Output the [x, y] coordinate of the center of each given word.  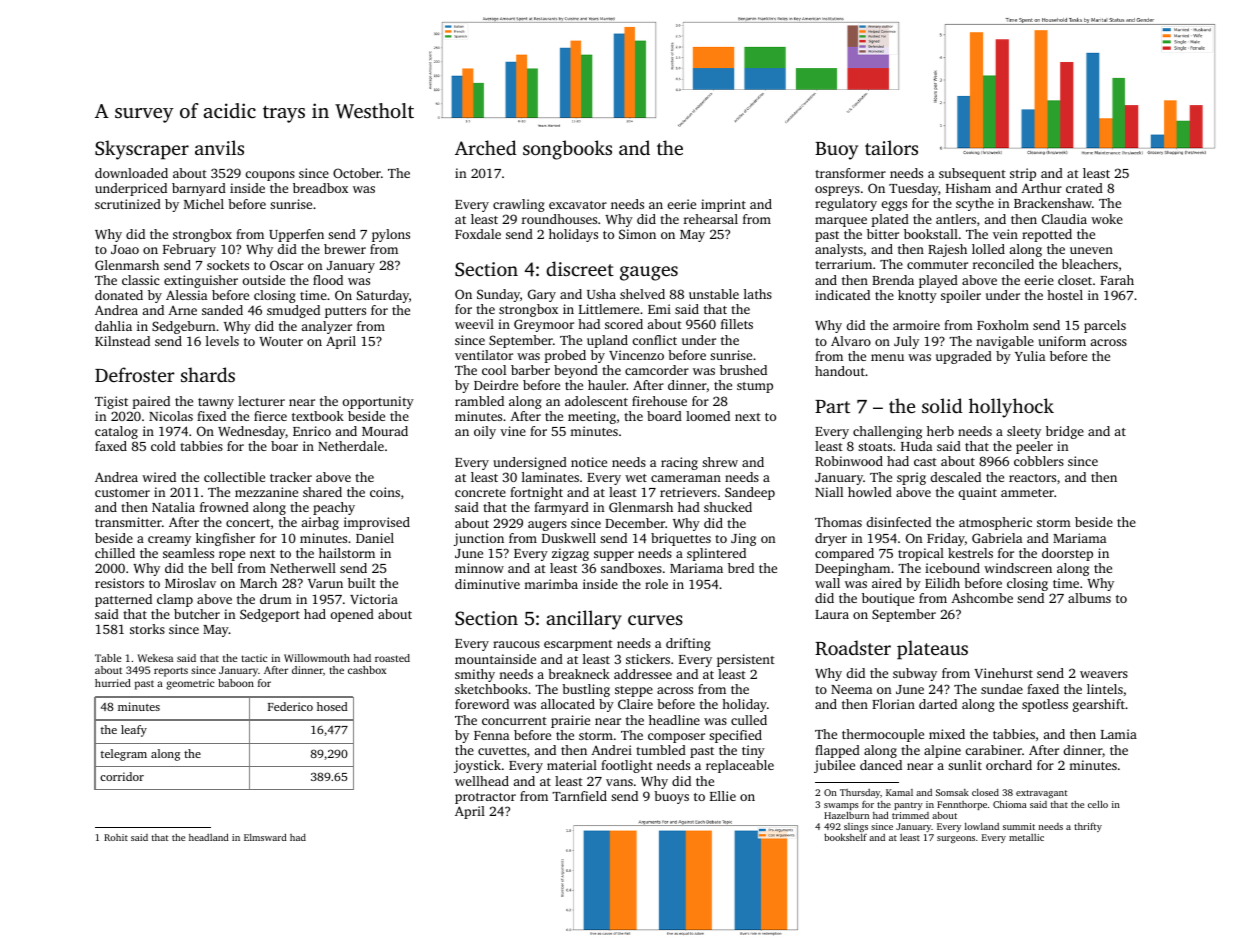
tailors [891, 147]
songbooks [567, 150]
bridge [1065, 432]
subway [915, 674]
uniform [1062, 341]
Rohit [116, 837]
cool [494, 370]
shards [208, 374]
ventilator [484, 355]
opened [352, 615]
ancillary [584, 620]
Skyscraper [142, 150]
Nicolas [171, 416]
